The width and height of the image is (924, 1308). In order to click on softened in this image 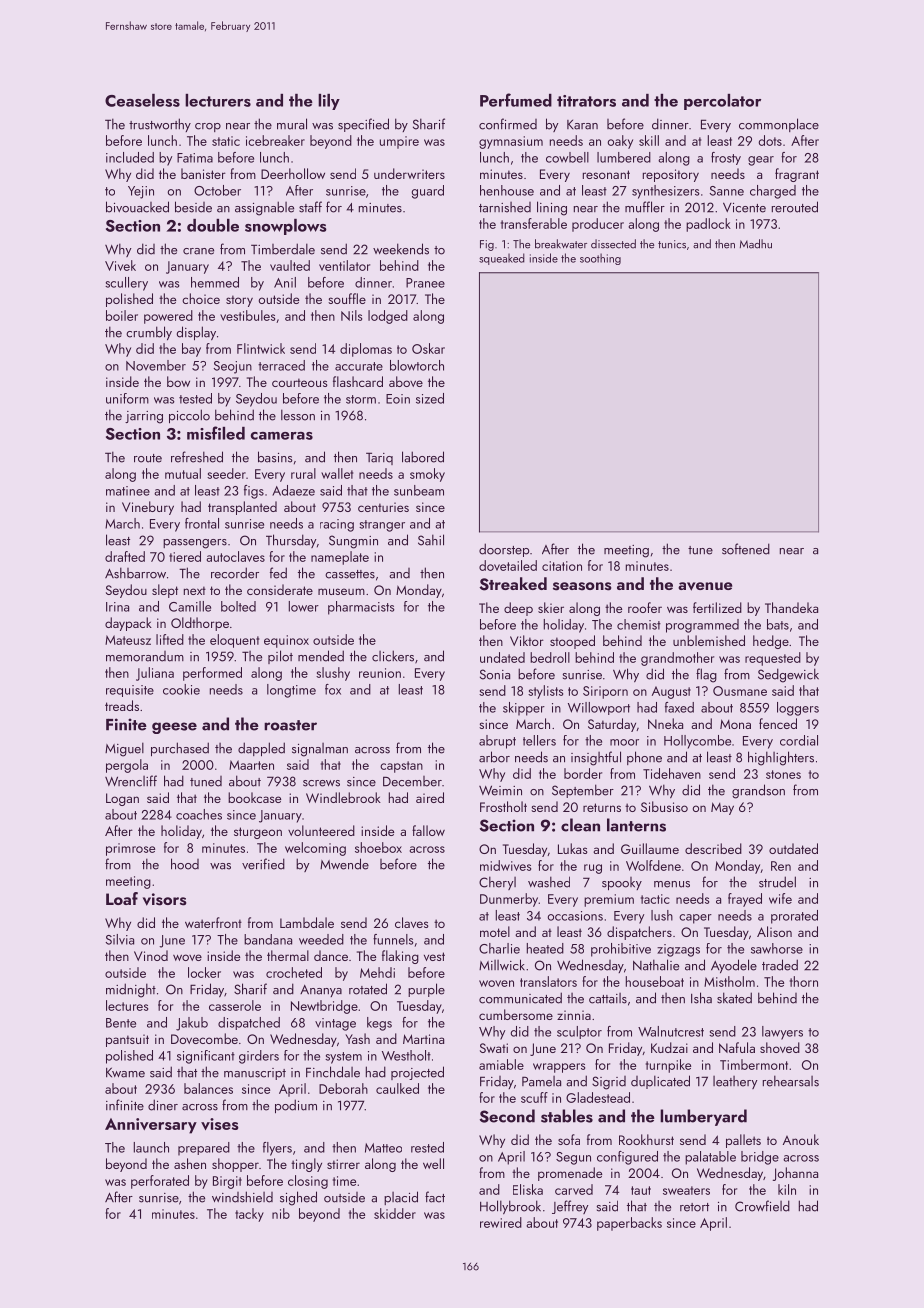, I will do `click(746, 549)`.
